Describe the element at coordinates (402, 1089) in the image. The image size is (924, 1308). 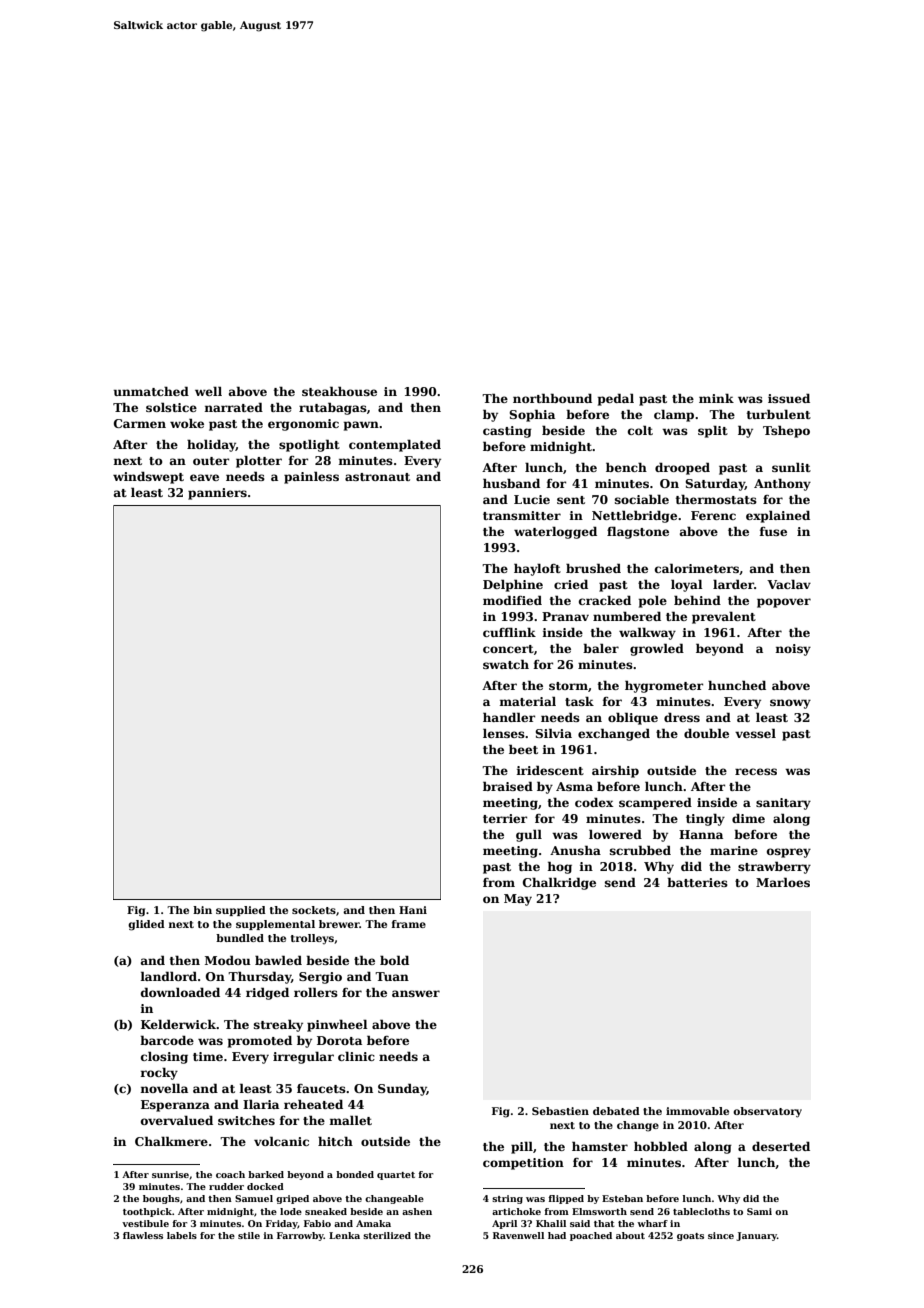
I see `Sunday` at that location.
